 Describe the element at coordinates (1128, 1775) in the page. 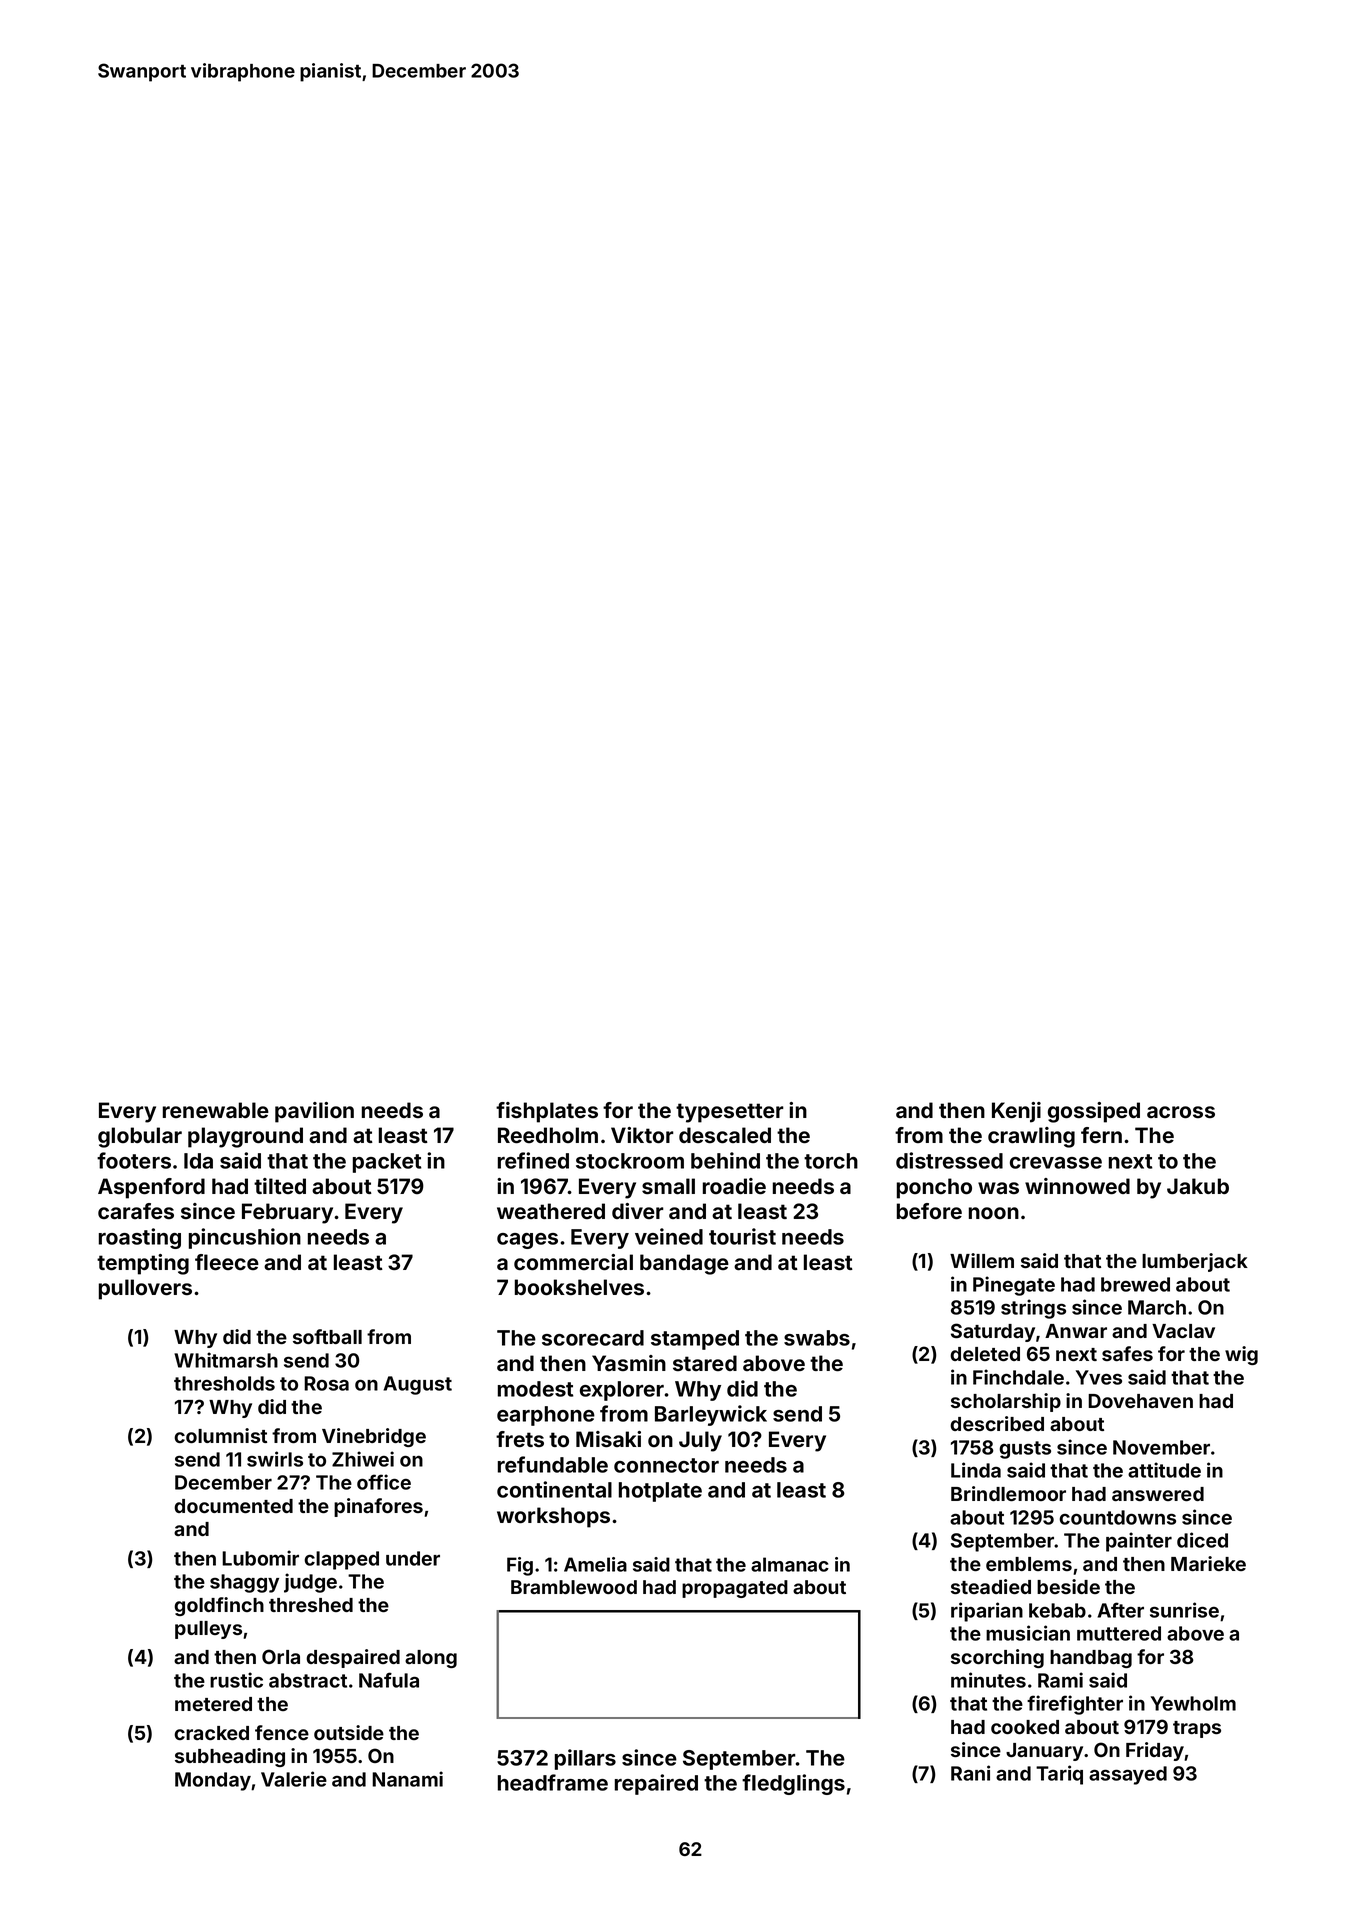

I see `assayed` at that location.
